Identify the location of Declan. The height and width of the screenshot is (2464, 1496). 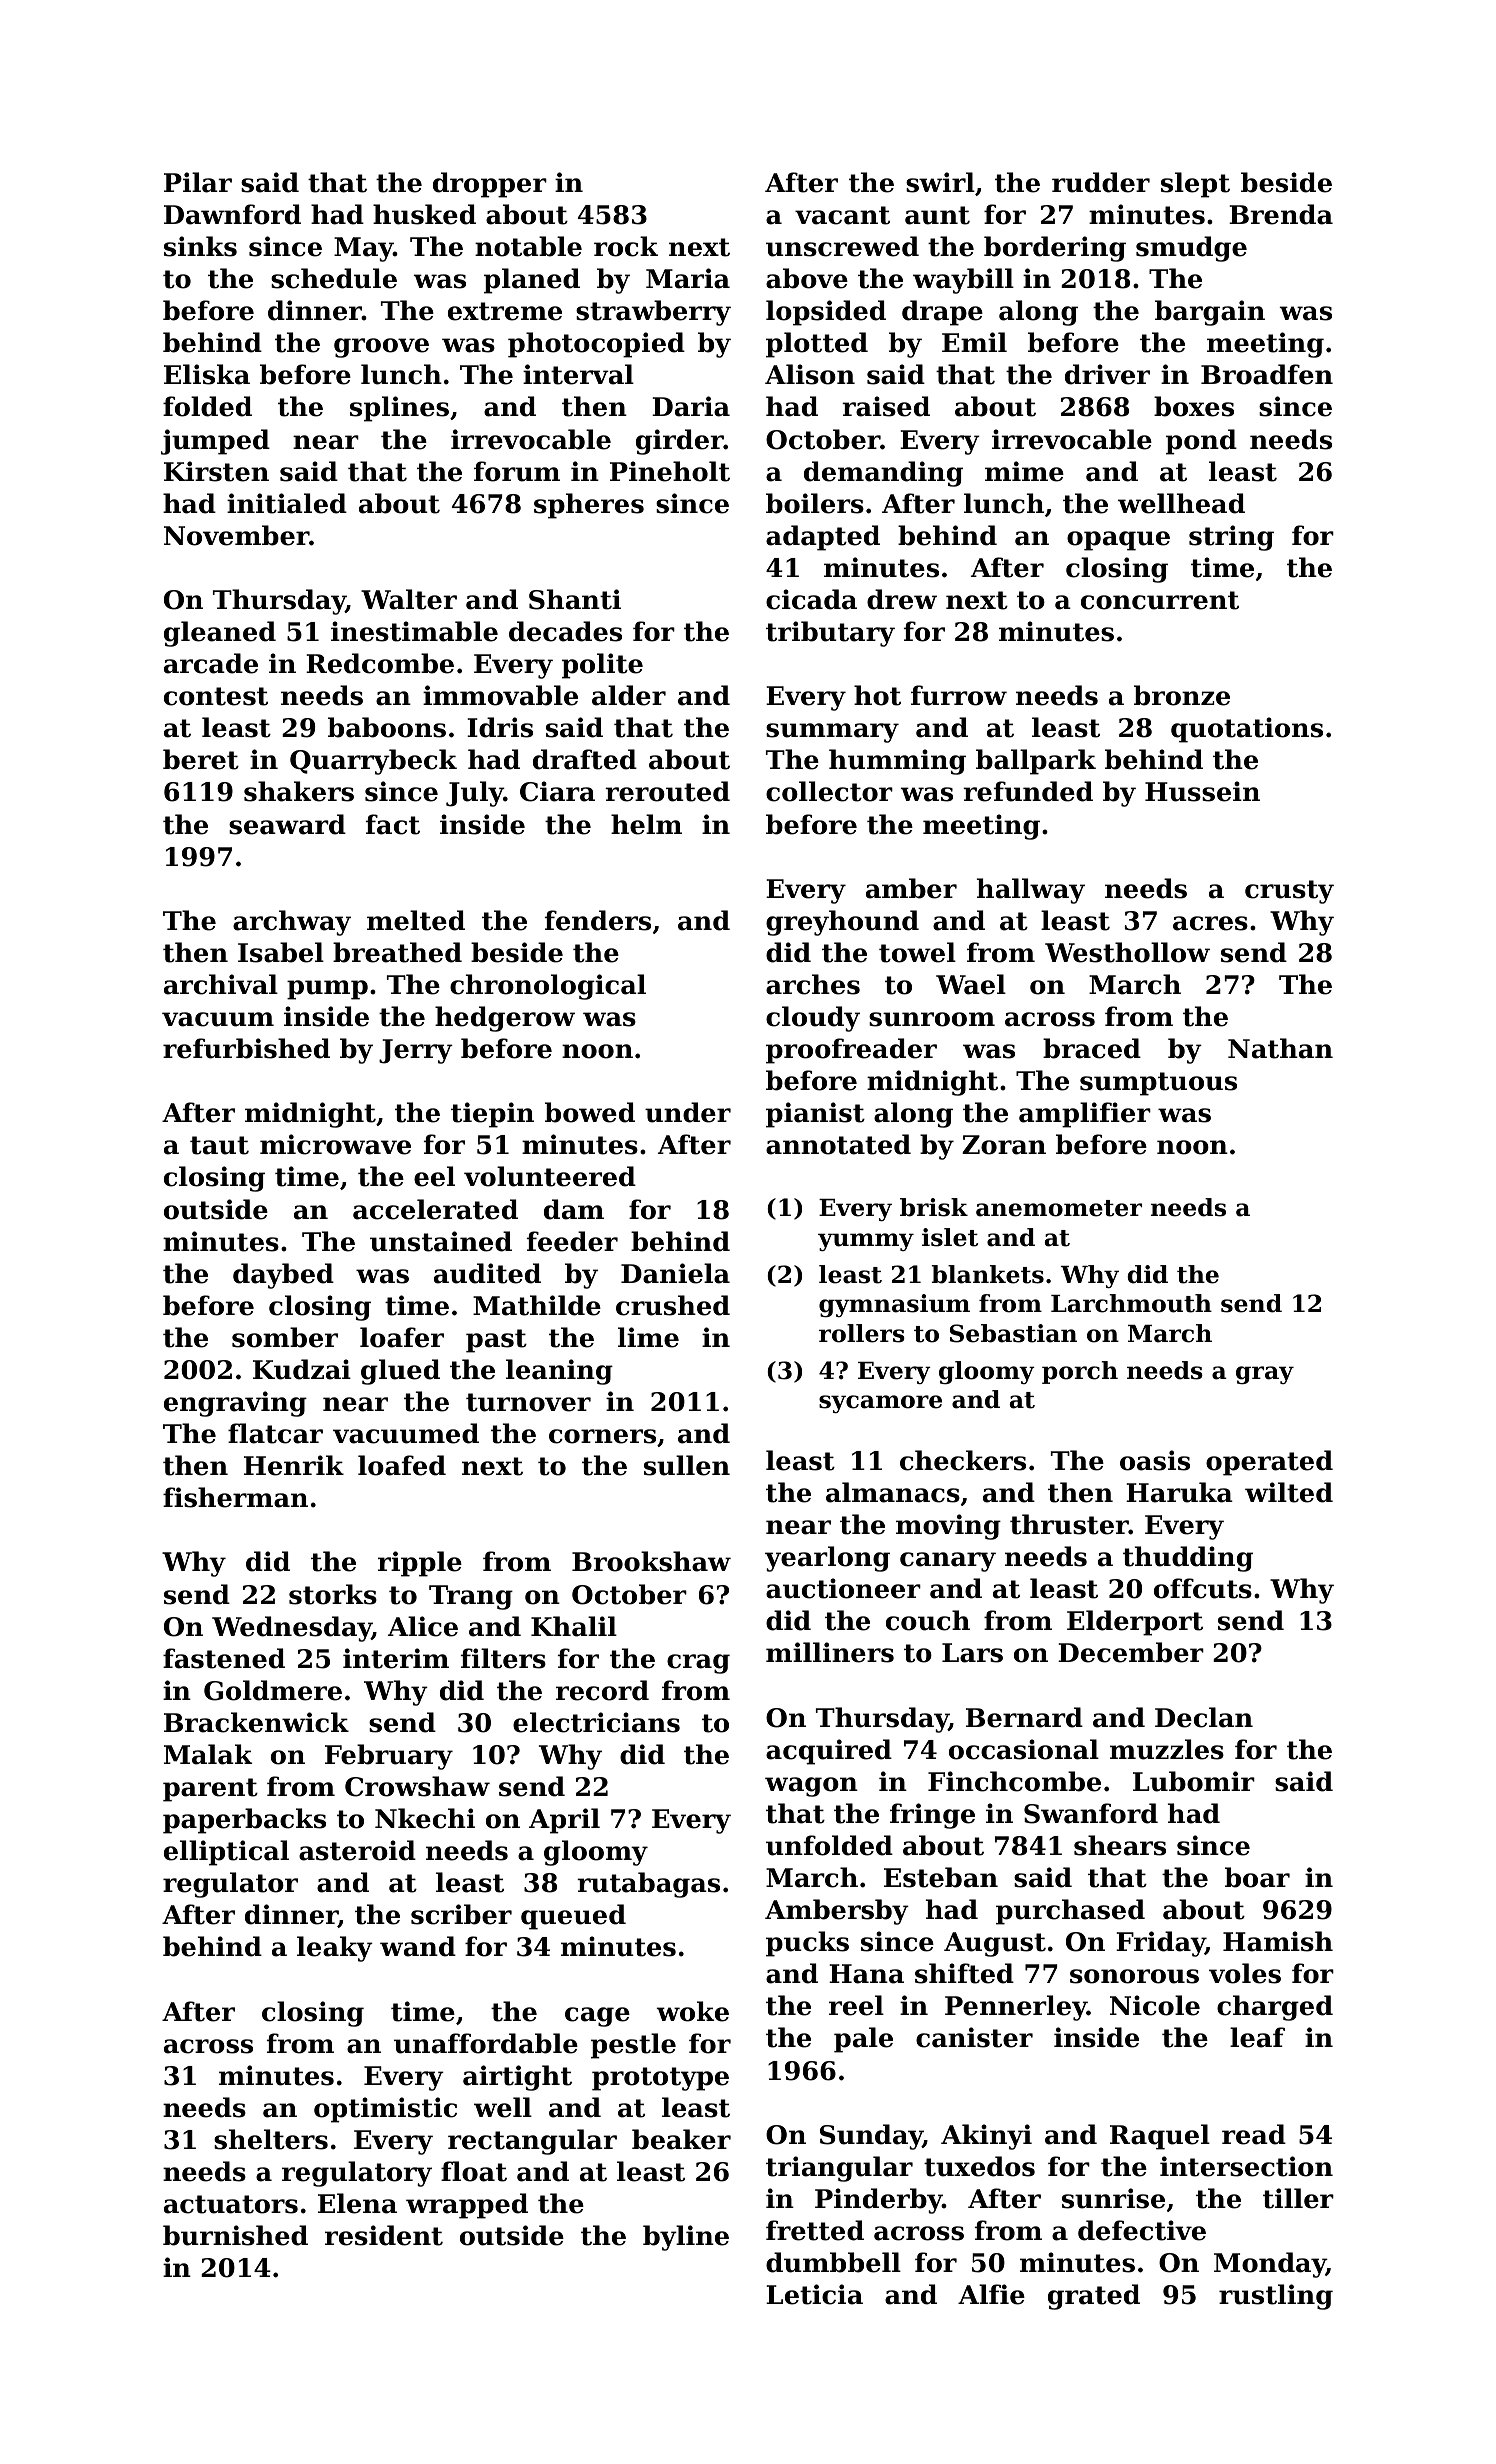
(1204, 1717).
